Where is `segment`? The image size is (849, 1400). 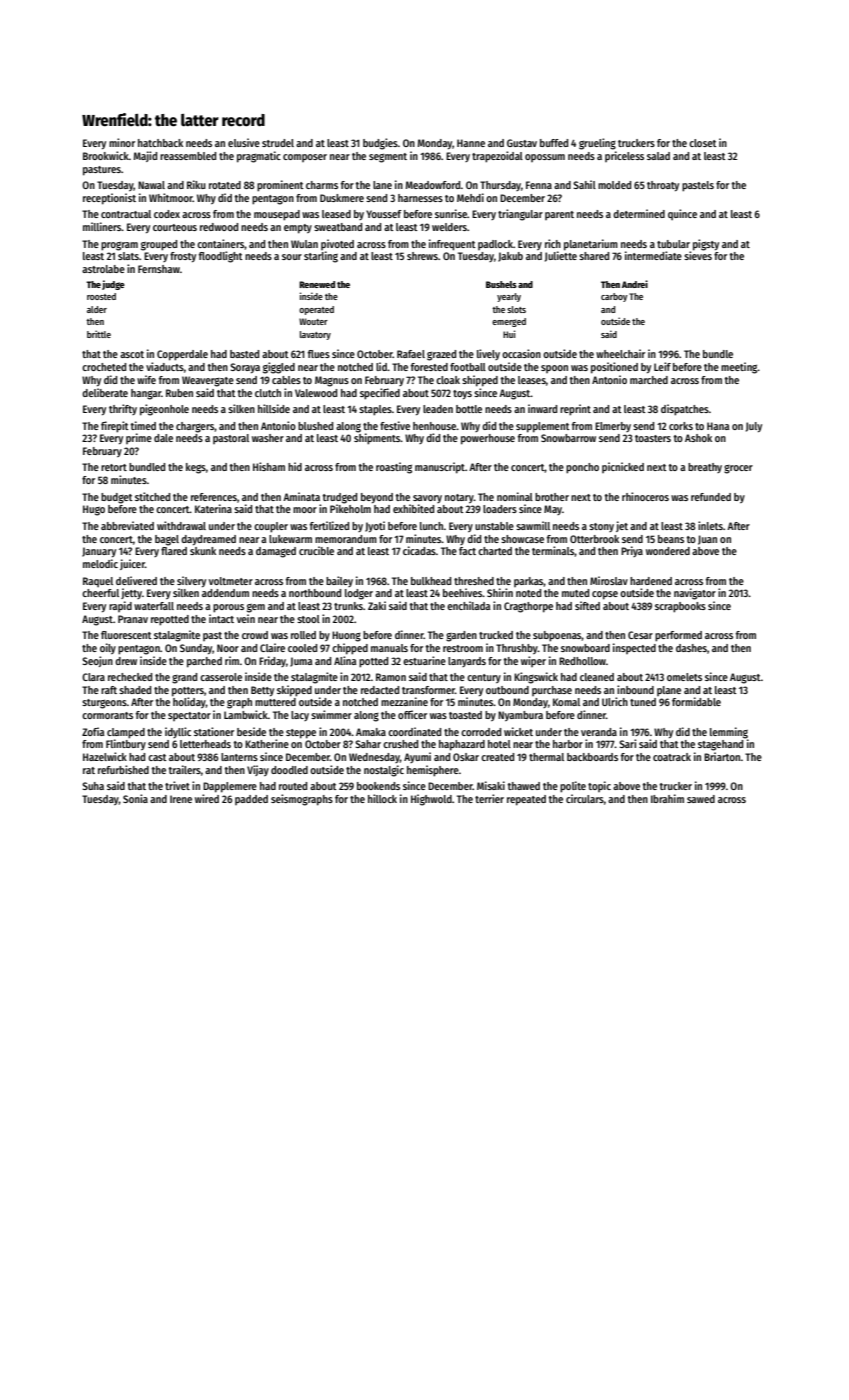 segment is located at coordinates (388, 158).
